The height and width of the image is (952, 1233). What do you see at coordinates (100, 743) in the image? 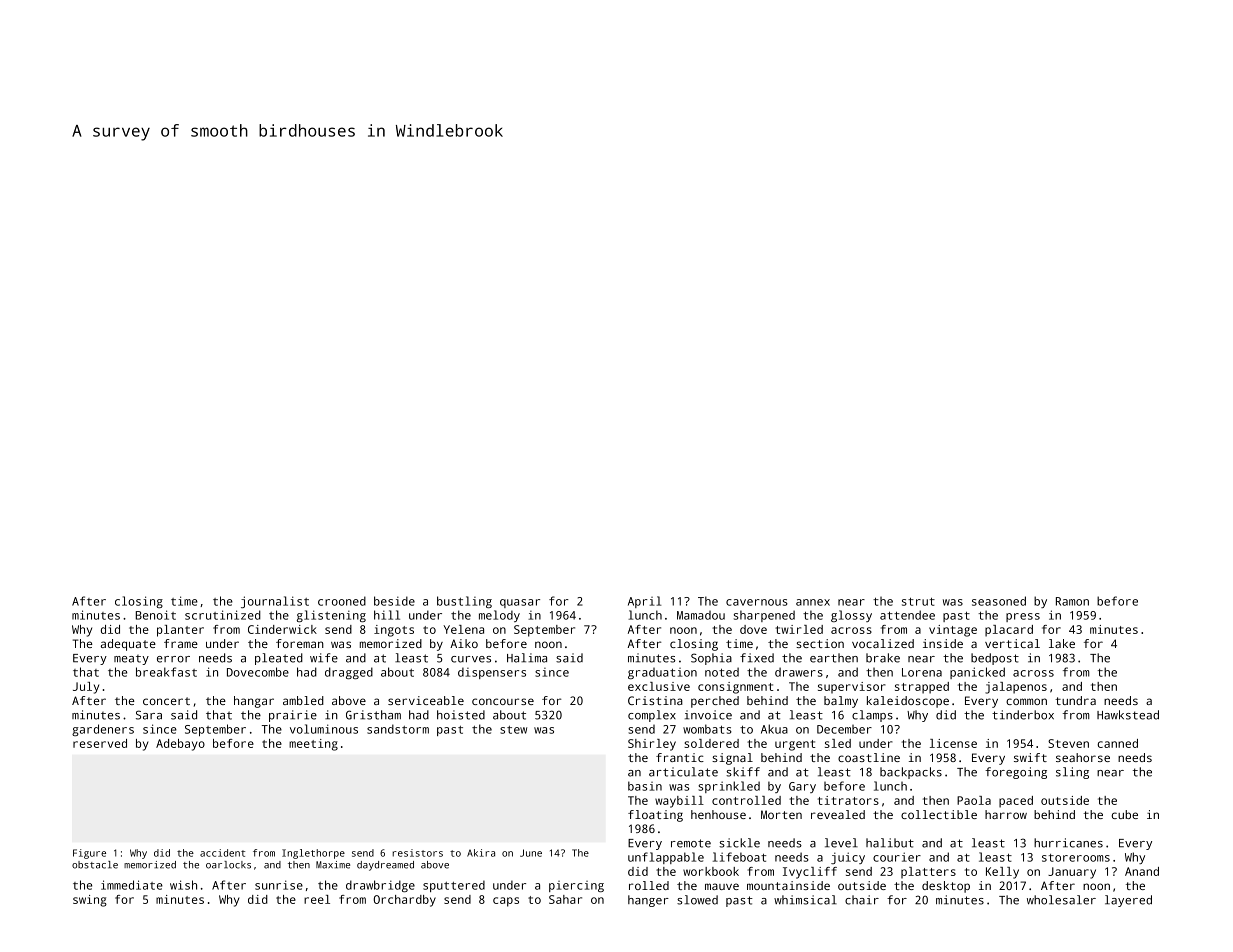
I see `reserved` at bounding box center [100, 743].
